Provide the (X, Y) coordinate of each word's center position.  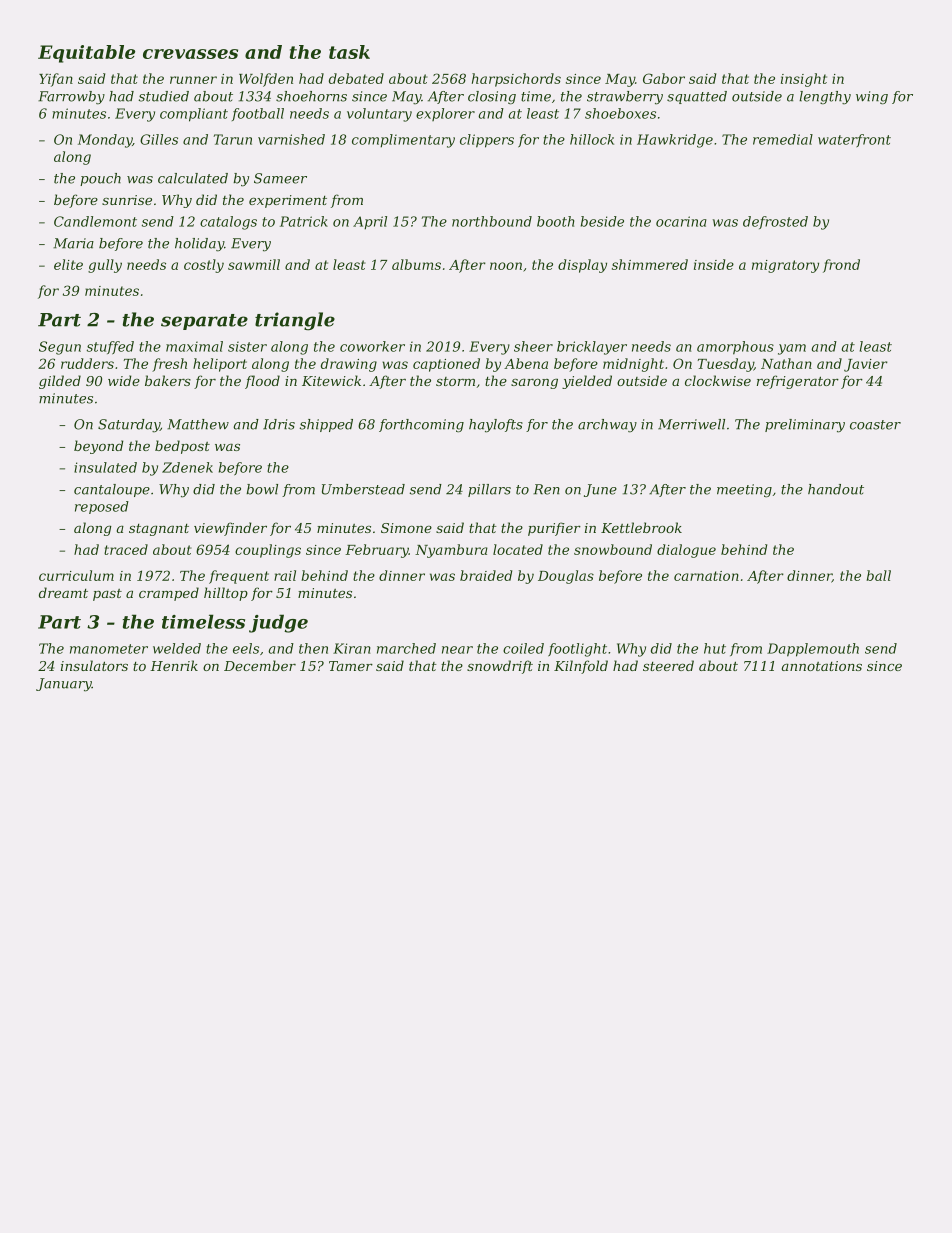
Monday (105, 141)
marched (406, 648)
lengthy (825, 98)
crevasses (190, 54)
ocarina (681, 221)
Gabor (664, 78)
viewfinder (230, 529)
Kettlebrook (641, 527)
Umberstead (363, 489)
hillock (592, 139)
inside (714, 264)
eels (246, 648)
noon (506, 266)
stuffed (110, 347)
